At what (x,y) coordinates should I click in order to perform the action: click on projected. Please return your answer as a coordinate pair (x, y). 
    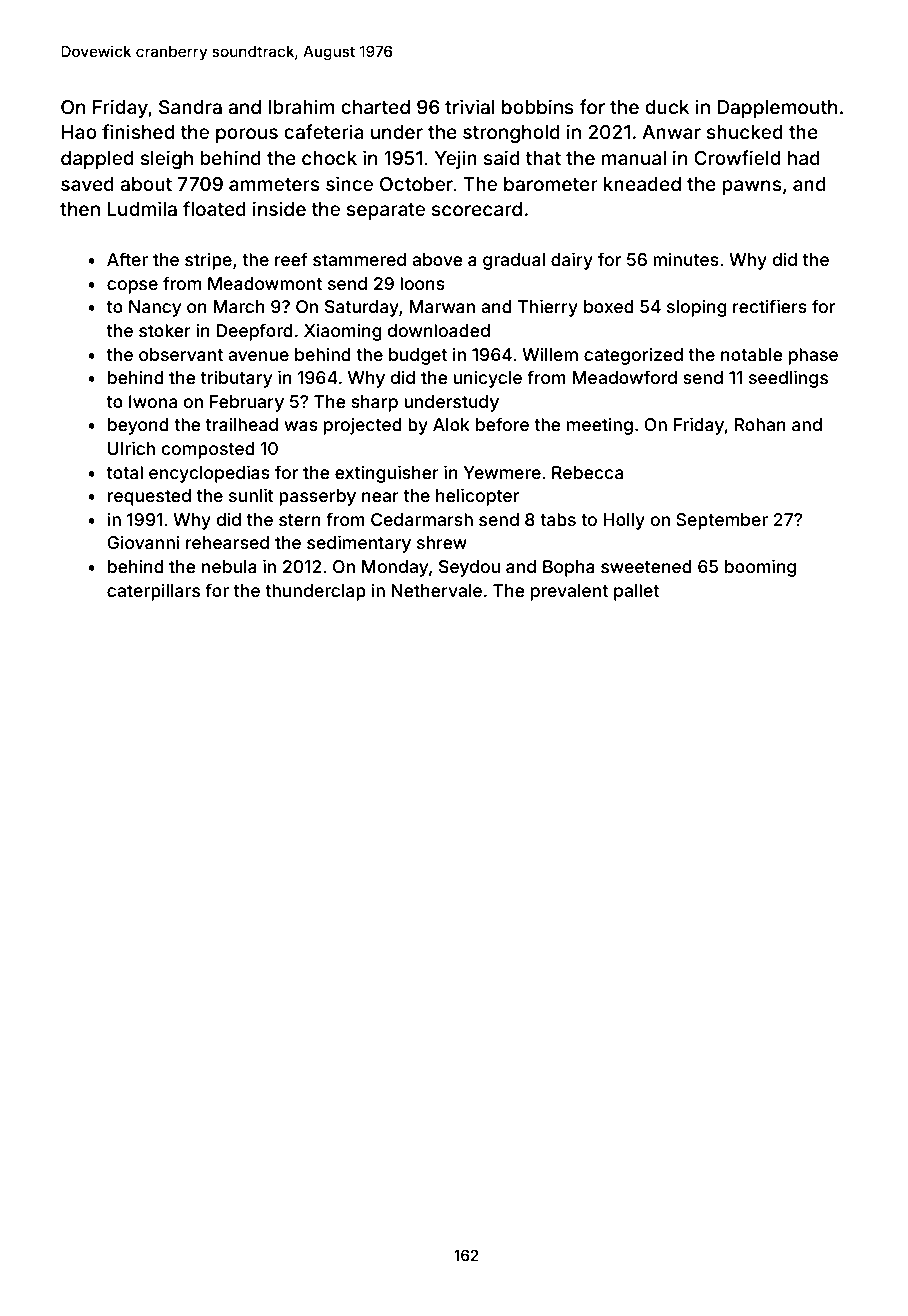
    Looking at the image, I should click on (363, 426).
